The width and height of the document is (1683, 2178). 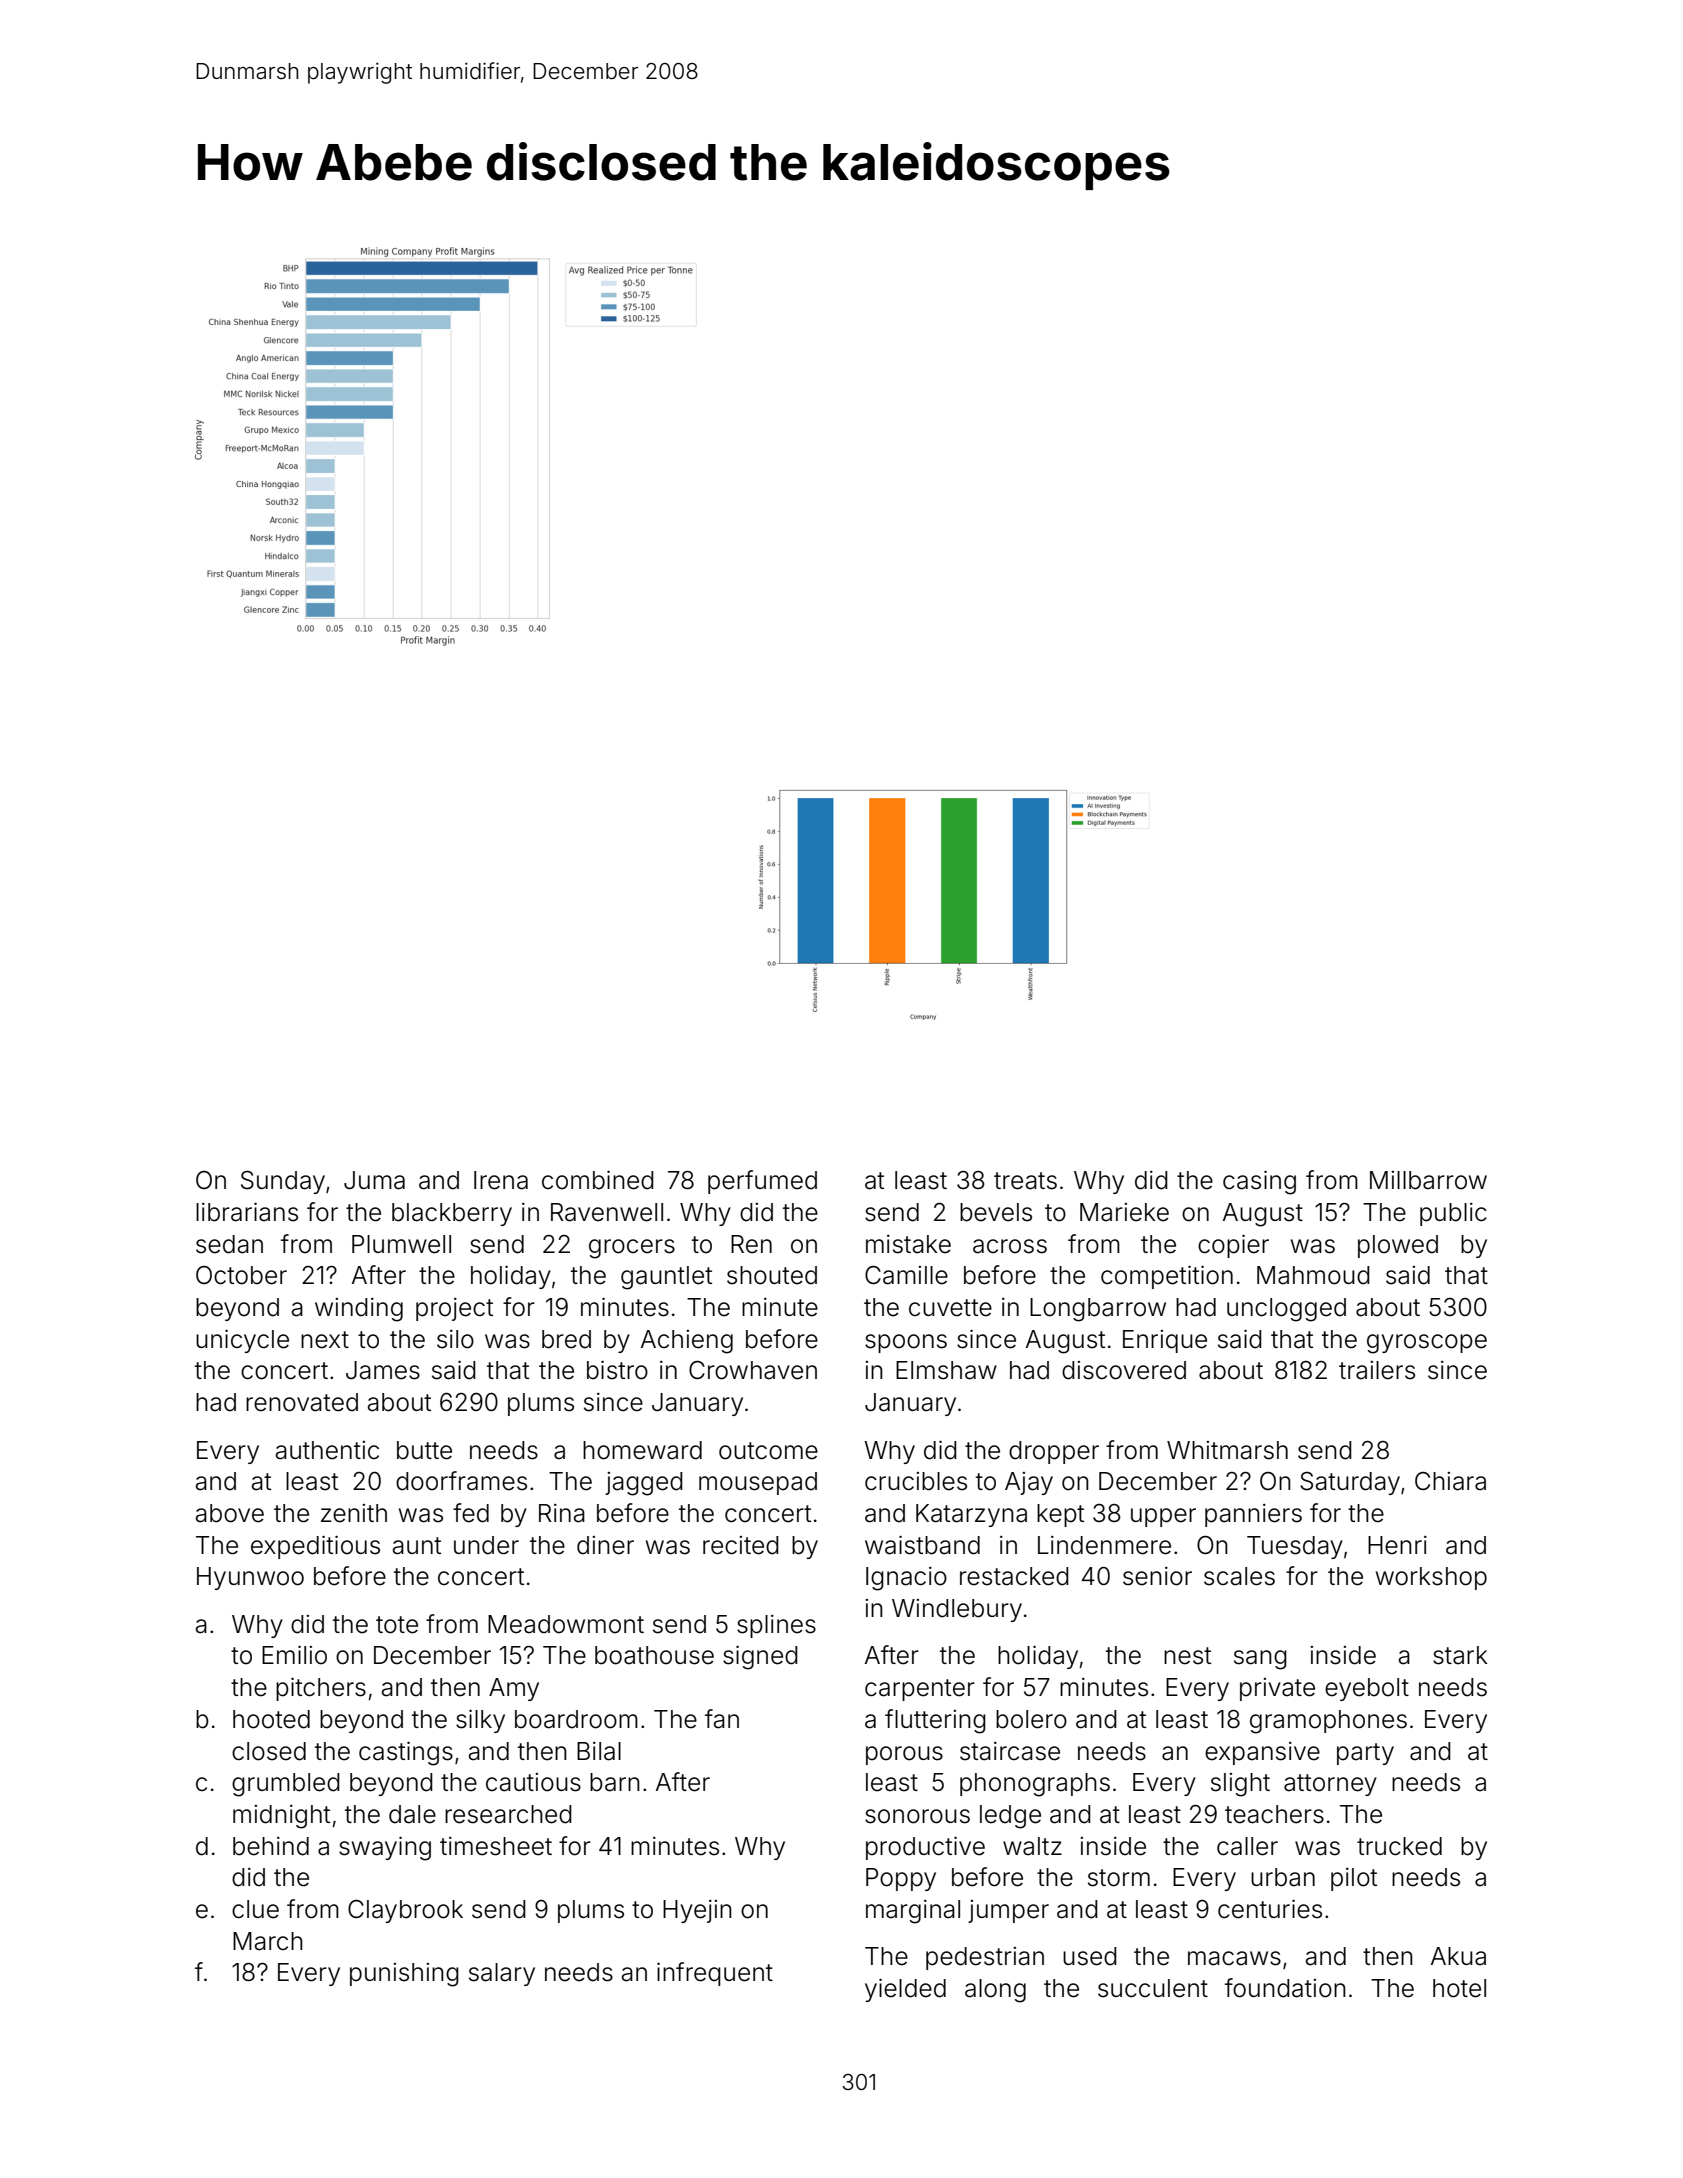 What do you see at coordinates (1253, 1515) in the document?
I see `panniers` at bounding box center [1253, 1515].
